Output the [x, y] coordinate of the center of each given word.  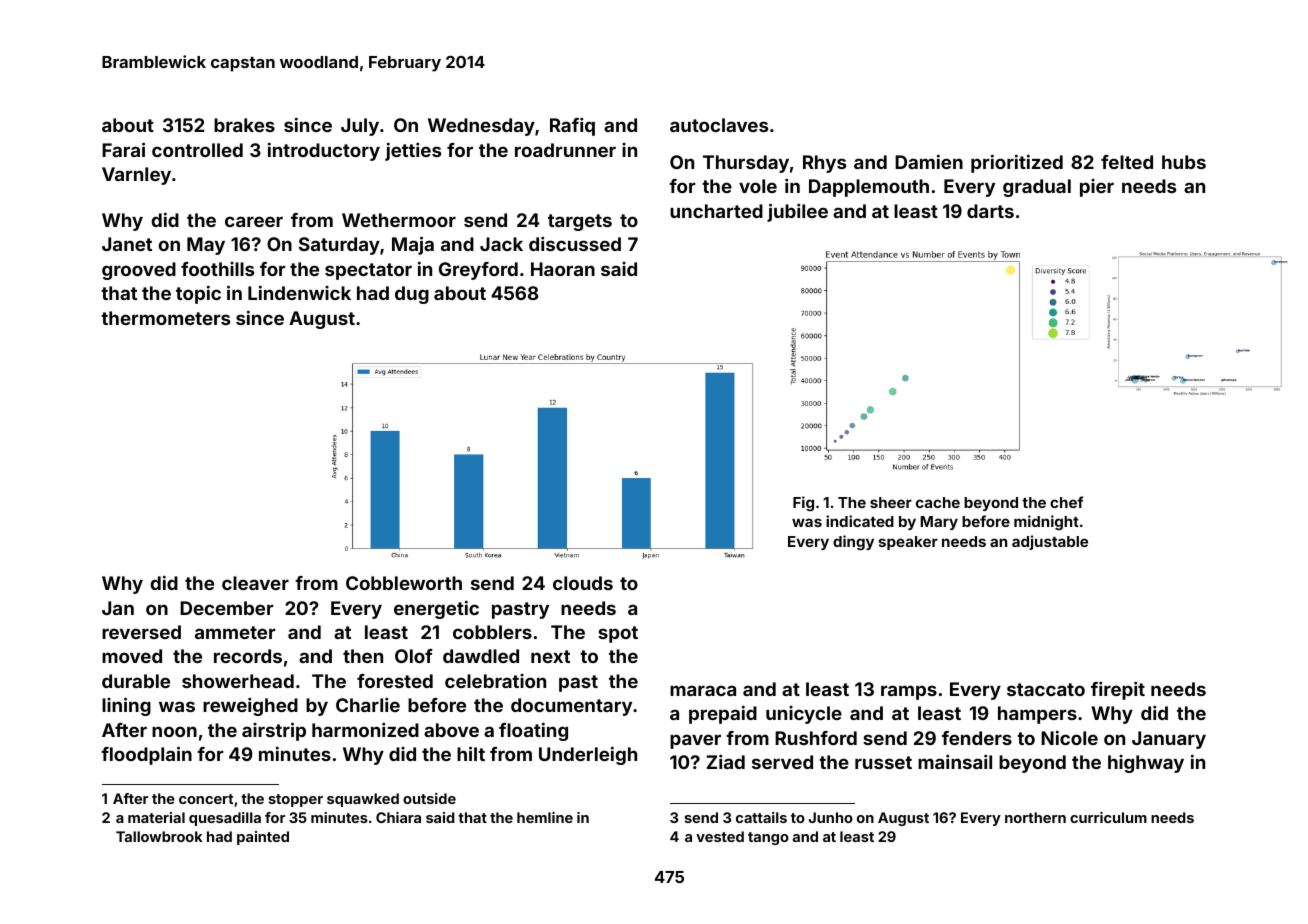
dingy [853, 542]
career [254, 221]
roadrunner [565, 150]
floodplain [146, 755]
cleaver [255, 583]
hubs [1184, 162]
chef [1066, 502]
